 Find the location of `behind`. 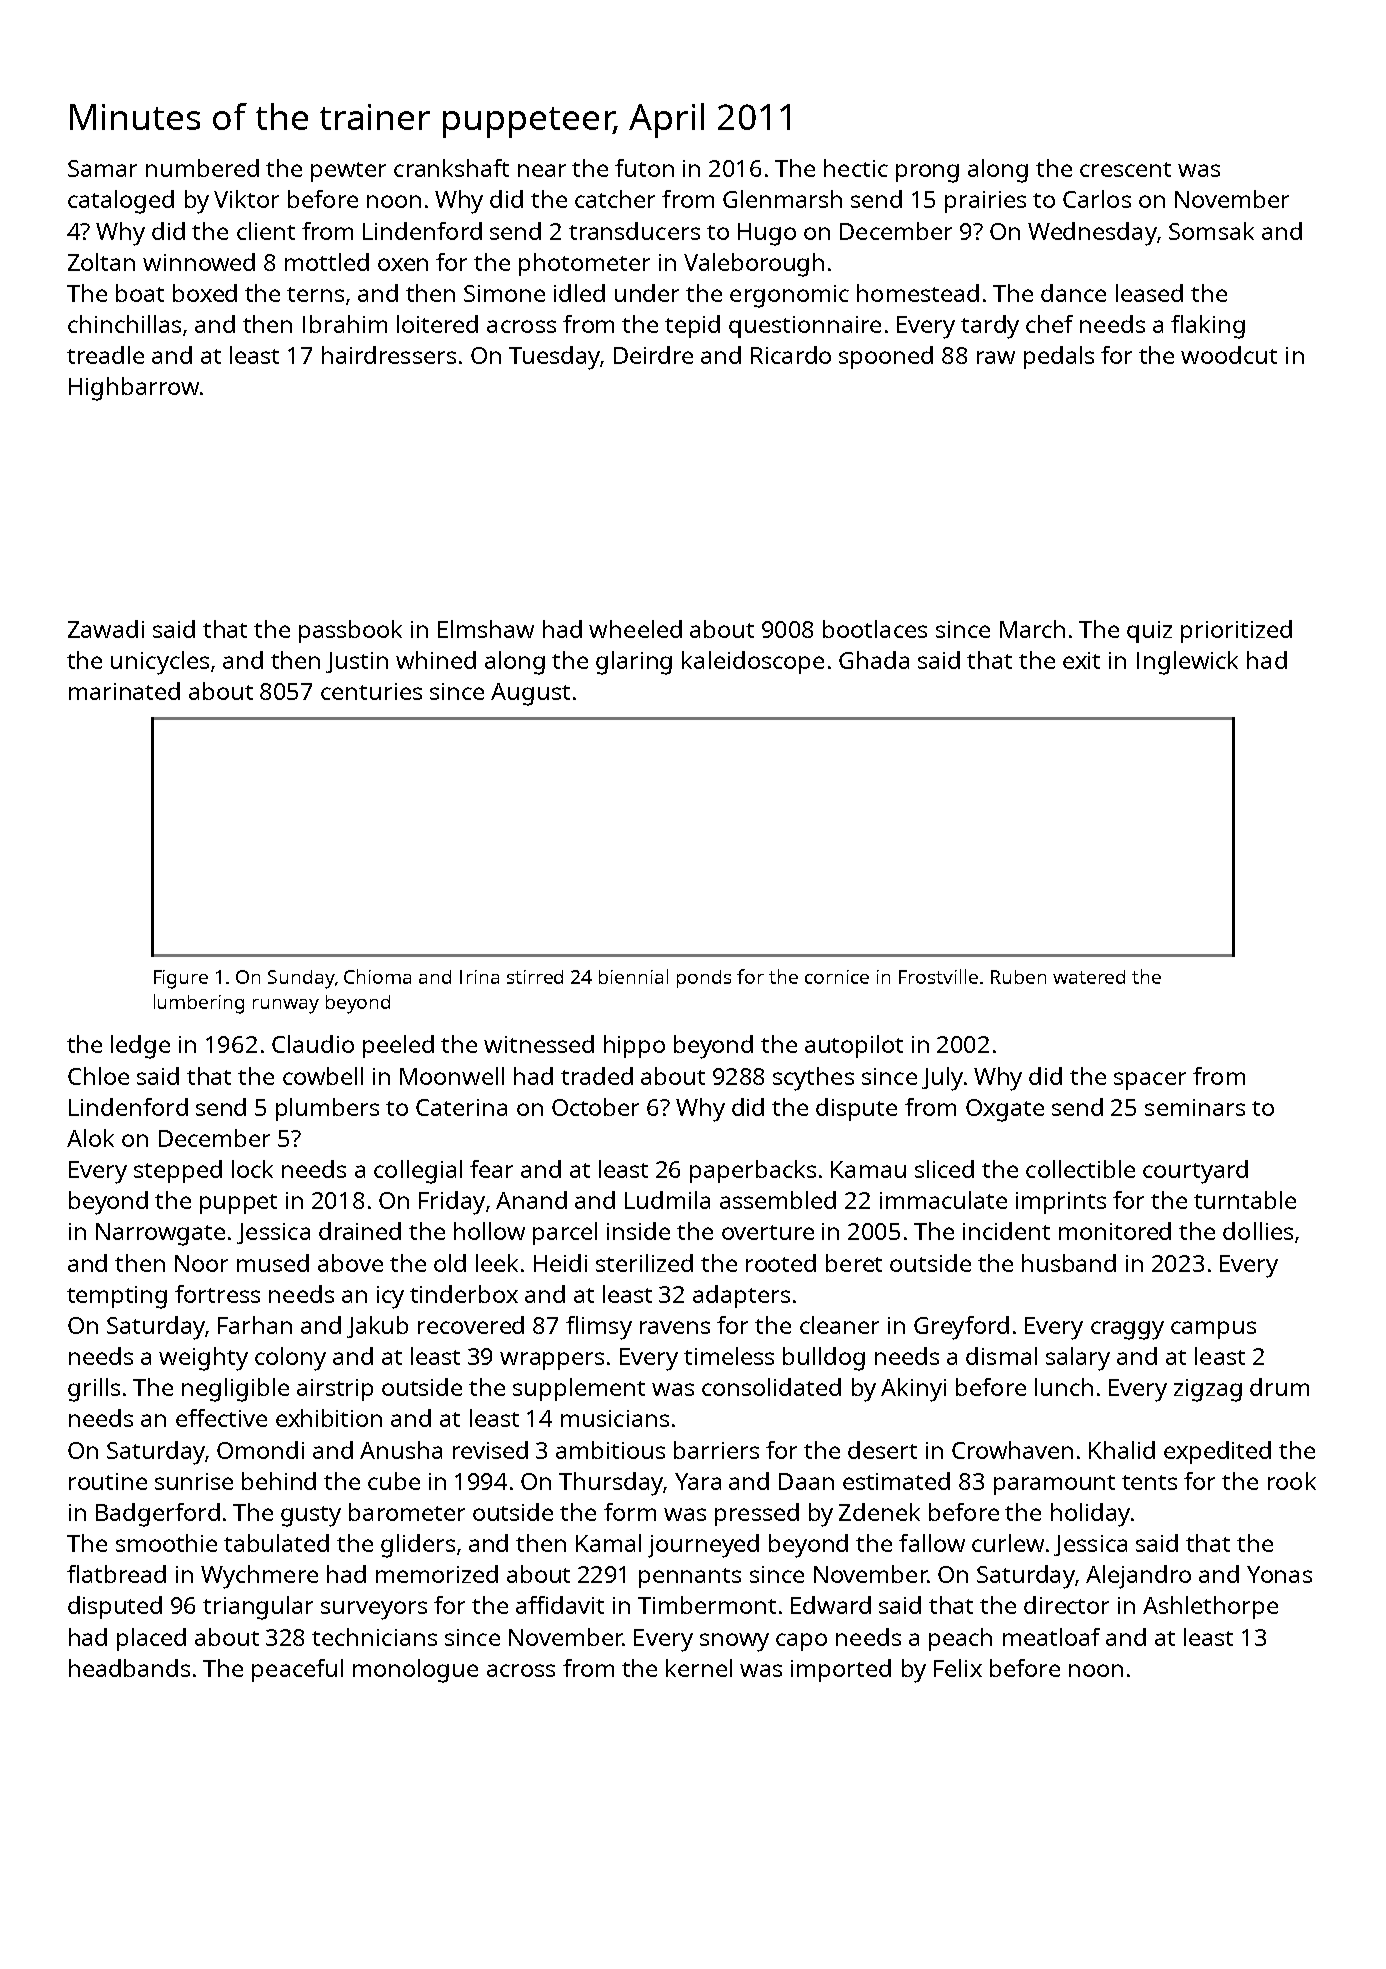

behind is located at coordinates (279, 1481).
